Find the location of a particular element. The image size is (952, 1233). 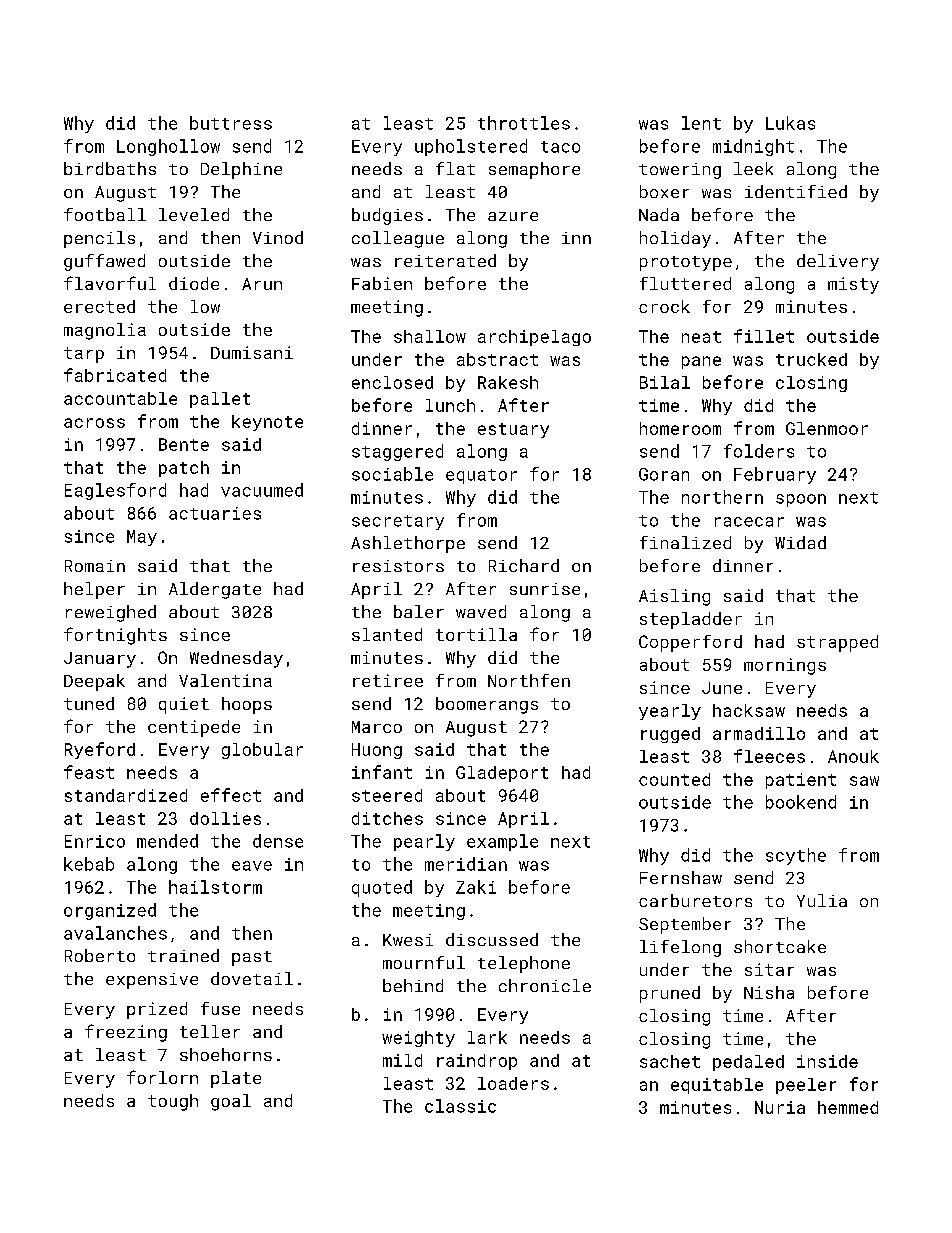

vacuumed is located at coordinates (262, 490).
